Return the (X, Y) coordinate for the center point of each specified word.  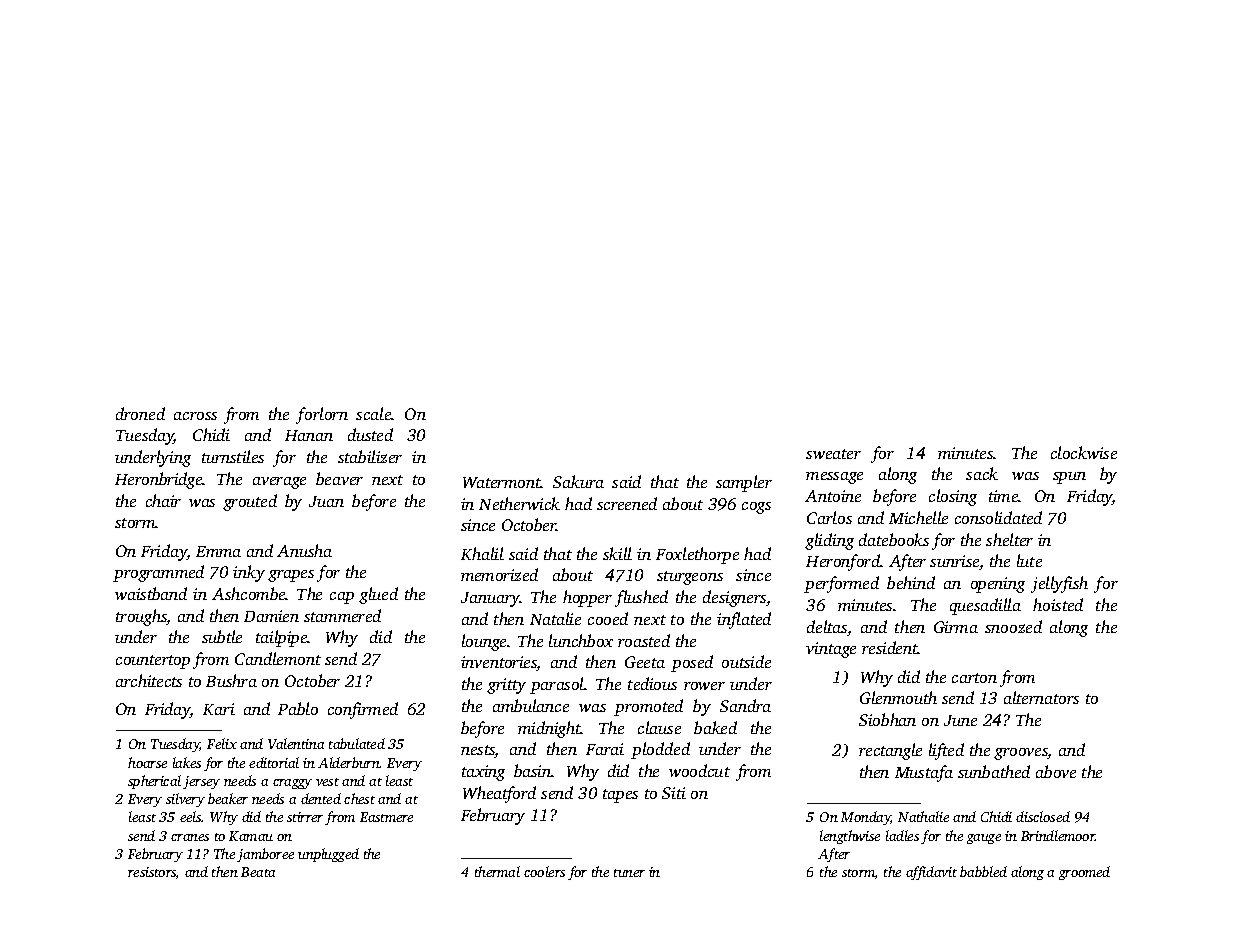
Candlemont (278, 658)
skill (617, 553)
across (195, 416)
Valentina (296, 743)
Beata (258, 872)
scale (374, 413)
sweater (833, 454)
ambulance (531, 705)
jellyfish (1059, 584)
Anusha (304, 550)
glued (378, 595)
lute (1029, 560)
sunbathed (994, 771)
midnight (549, 729)
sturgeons (690, 578)
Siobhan (887, 719)
